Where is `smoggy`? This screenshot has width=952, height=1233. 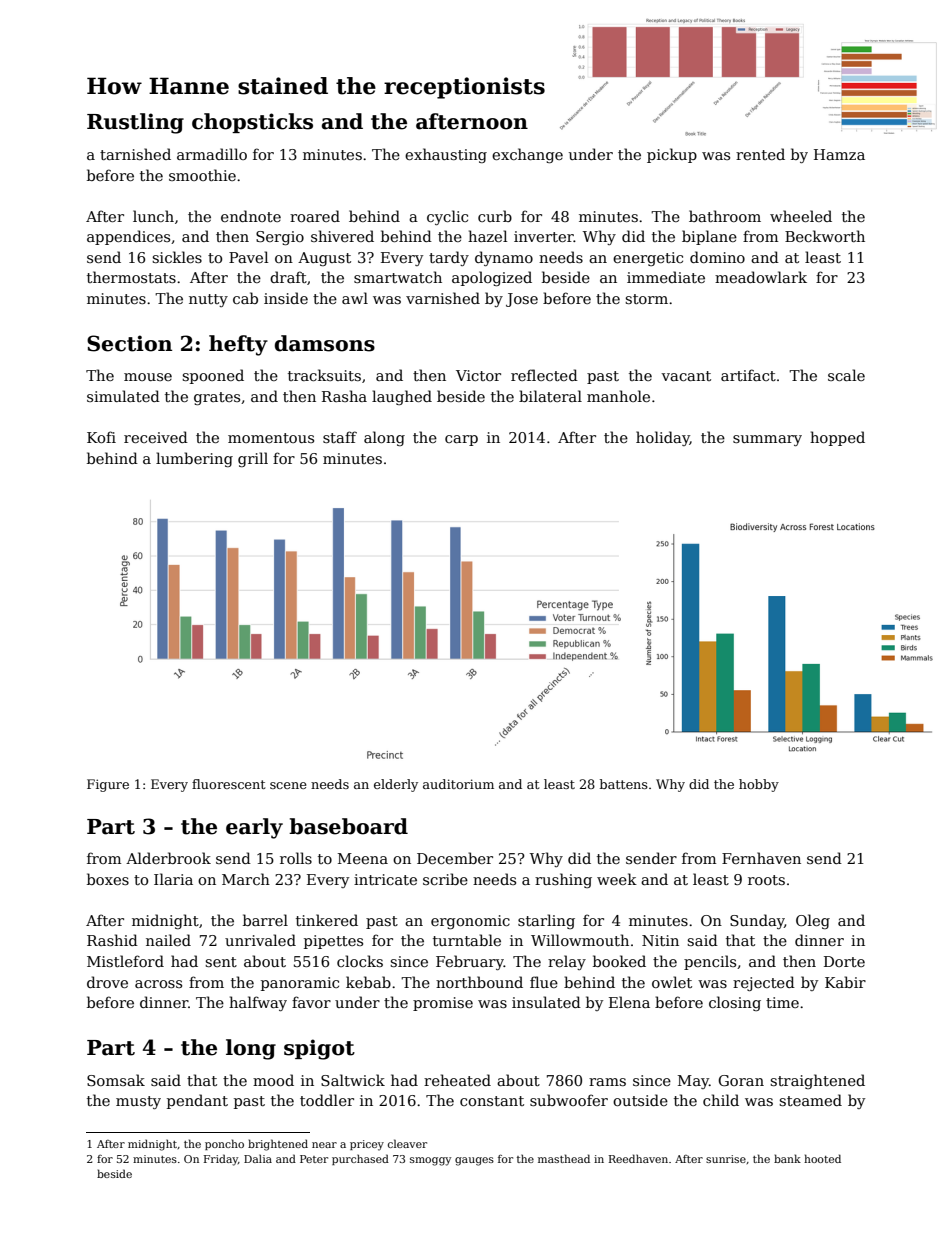
smoggy is located at coordinates (430, 1161).
